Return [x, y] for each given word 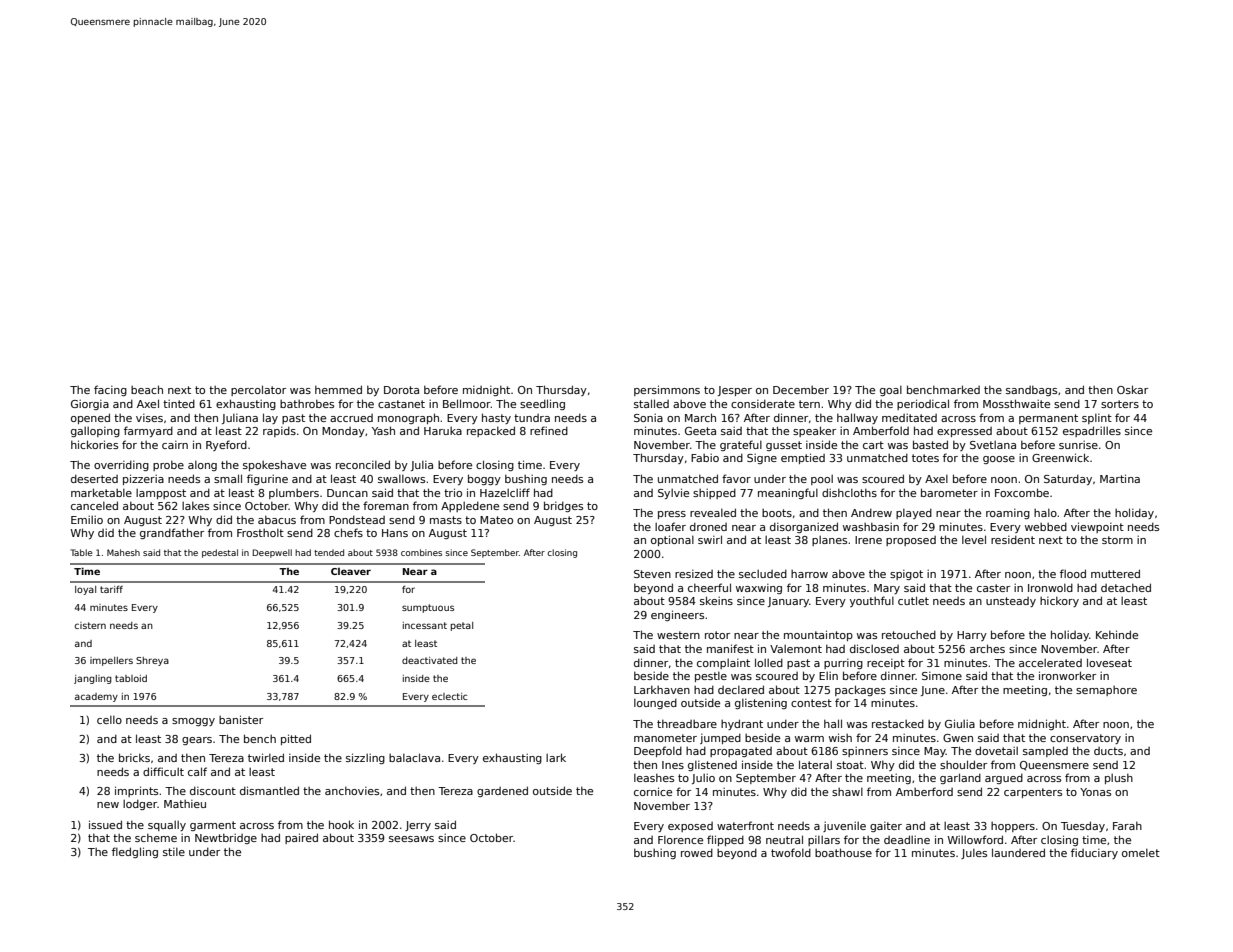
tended [329, 552]
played [914, 513]
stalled [651, 403]
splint [1097, 419]
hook [341, 824]
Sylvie [673, 493]
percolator [258, 390]
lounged [655, 703]
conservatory [1085, 739]
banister [241, 719]
